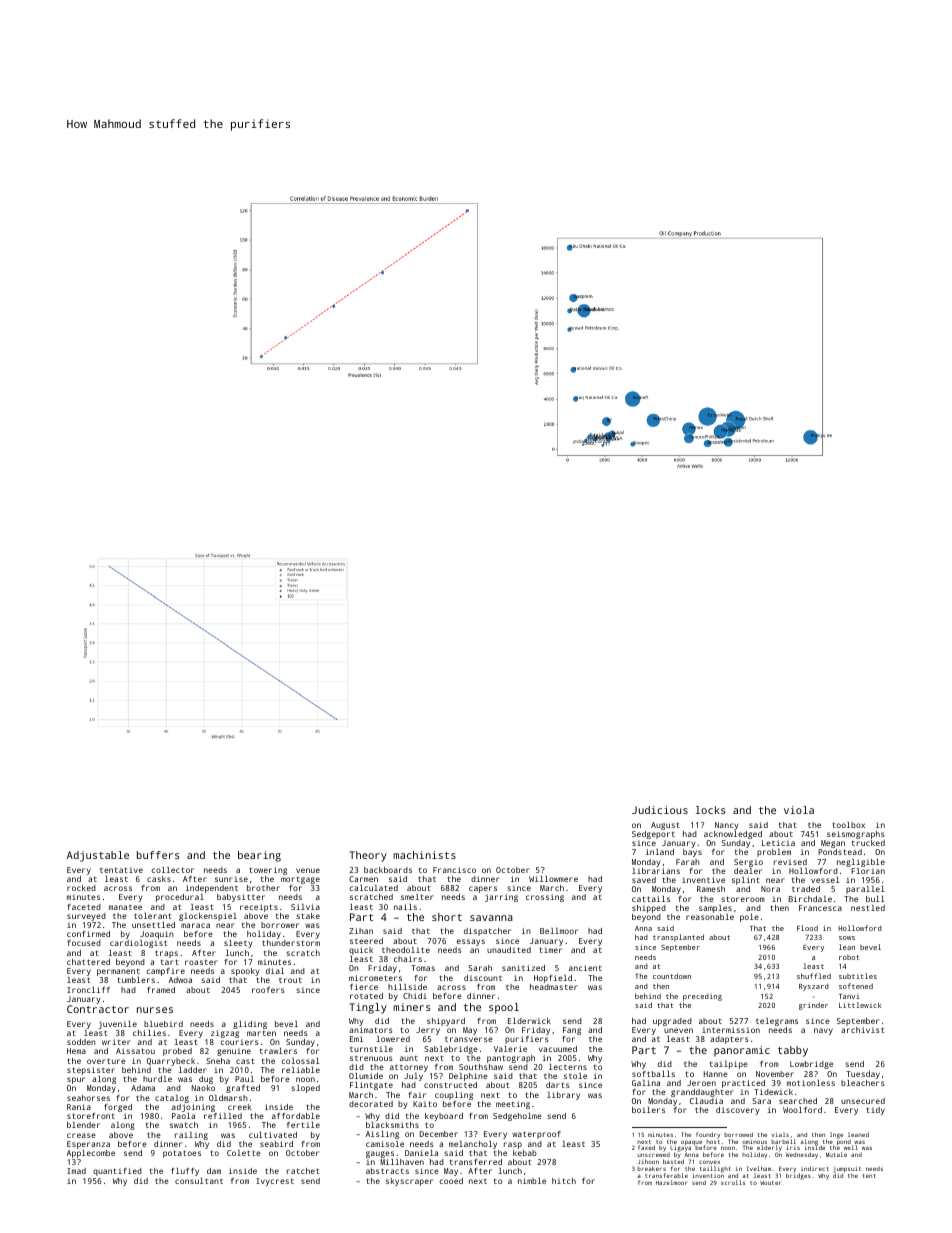  I want to click on Leticia, so click(778, 843).
